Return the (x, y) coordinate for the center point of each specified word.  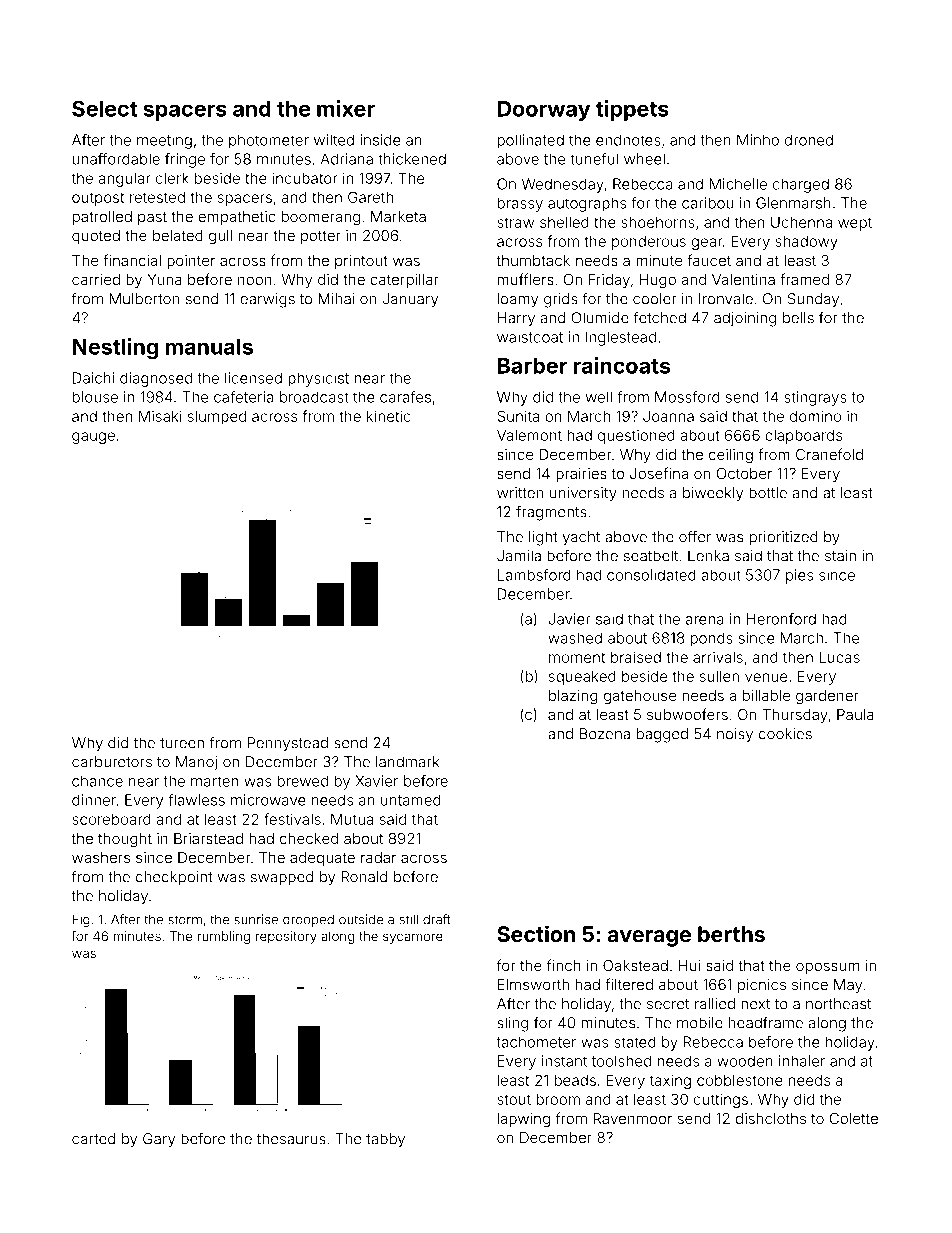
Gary (159, 1140)
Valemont (529, 435)
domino (815, 416)
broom (558, 1099)
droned (809, 140)
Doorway (544, 110)
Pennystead (288, 744)
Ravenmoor (632, 1118)
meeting (164, 141)
